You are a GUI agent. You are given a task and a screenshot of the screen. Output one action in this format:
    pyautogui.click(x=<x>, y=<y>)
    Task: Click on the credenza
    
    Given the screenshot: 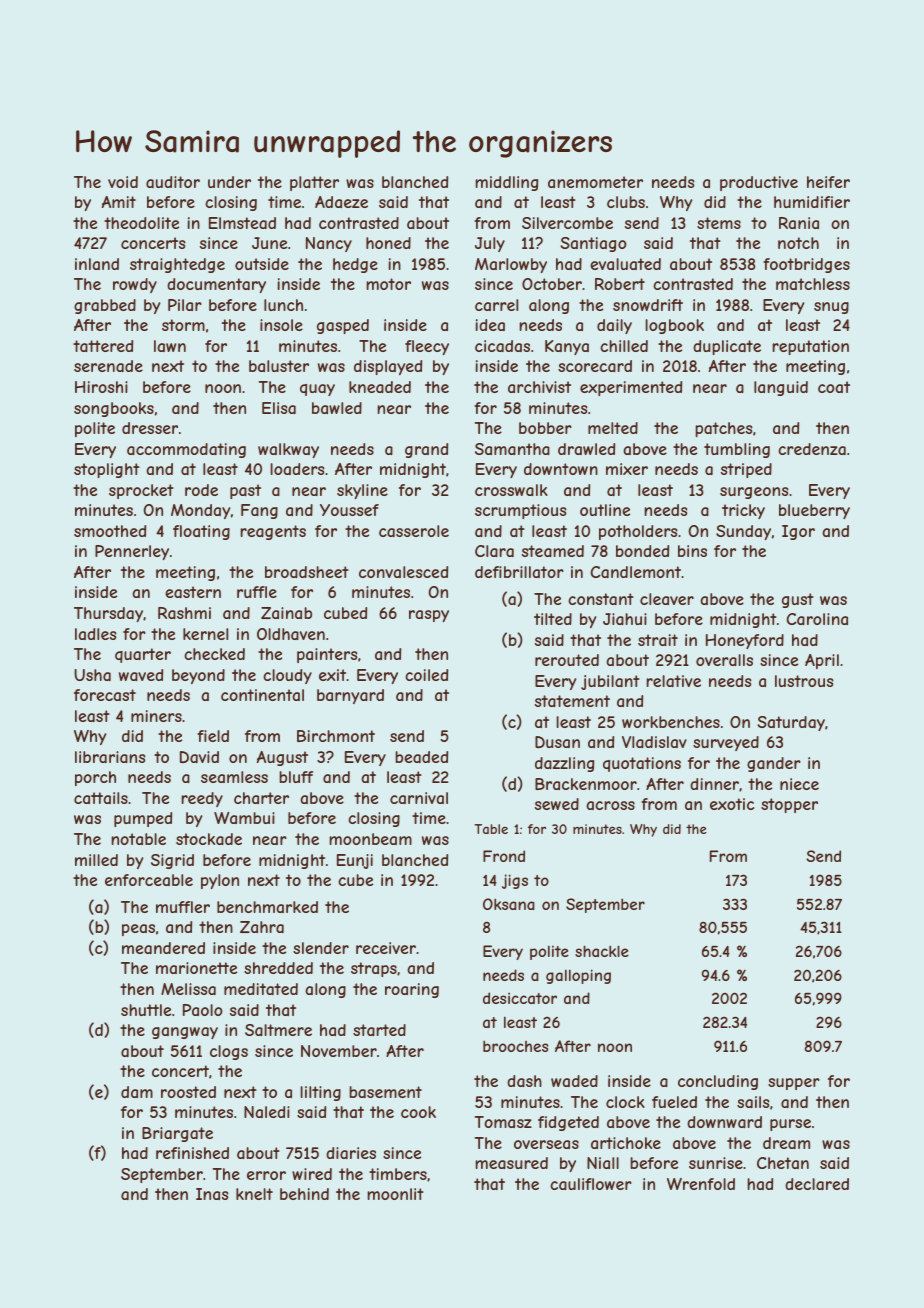 What is the action you would take?
    pyautogui.click(x=812, y=449)
